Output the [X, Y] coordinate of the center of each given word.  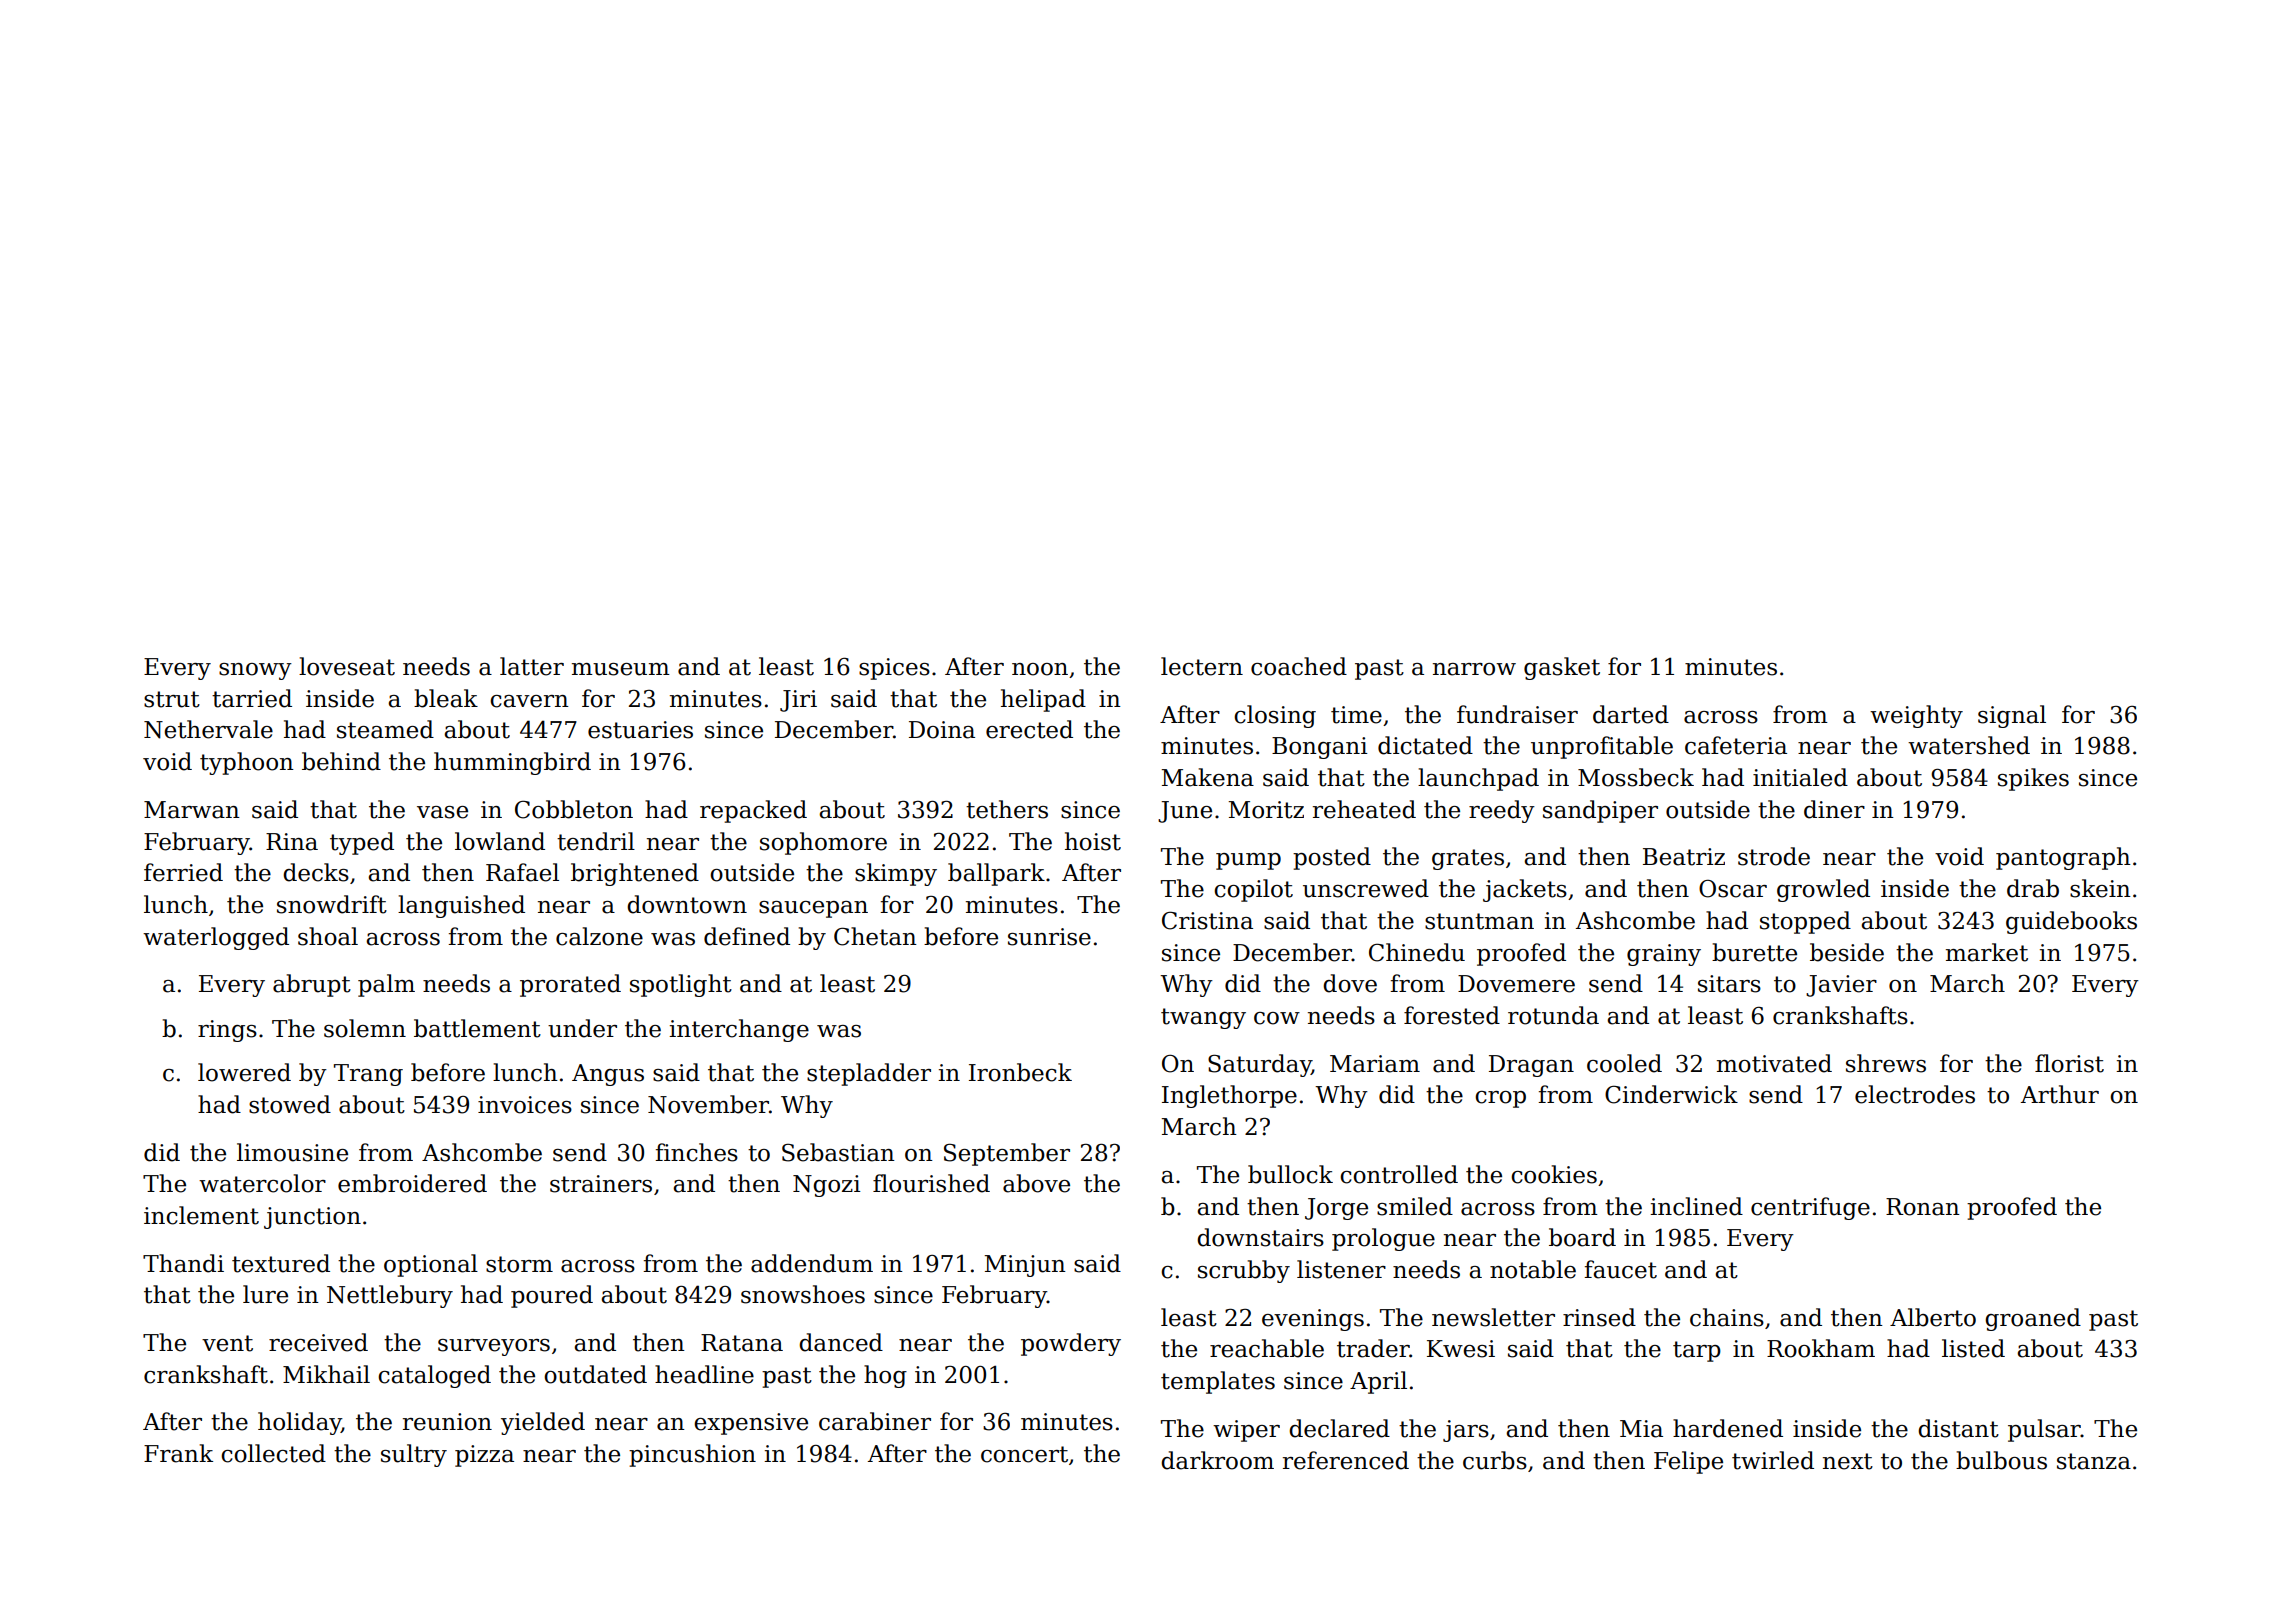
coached [1299, 666]
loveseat [347, 666]
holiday [299, 1423]
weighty [1916, 716]
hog [885, 1376]
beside [1847, 952]
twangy [1203, 1018]
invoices [525, 1105]
